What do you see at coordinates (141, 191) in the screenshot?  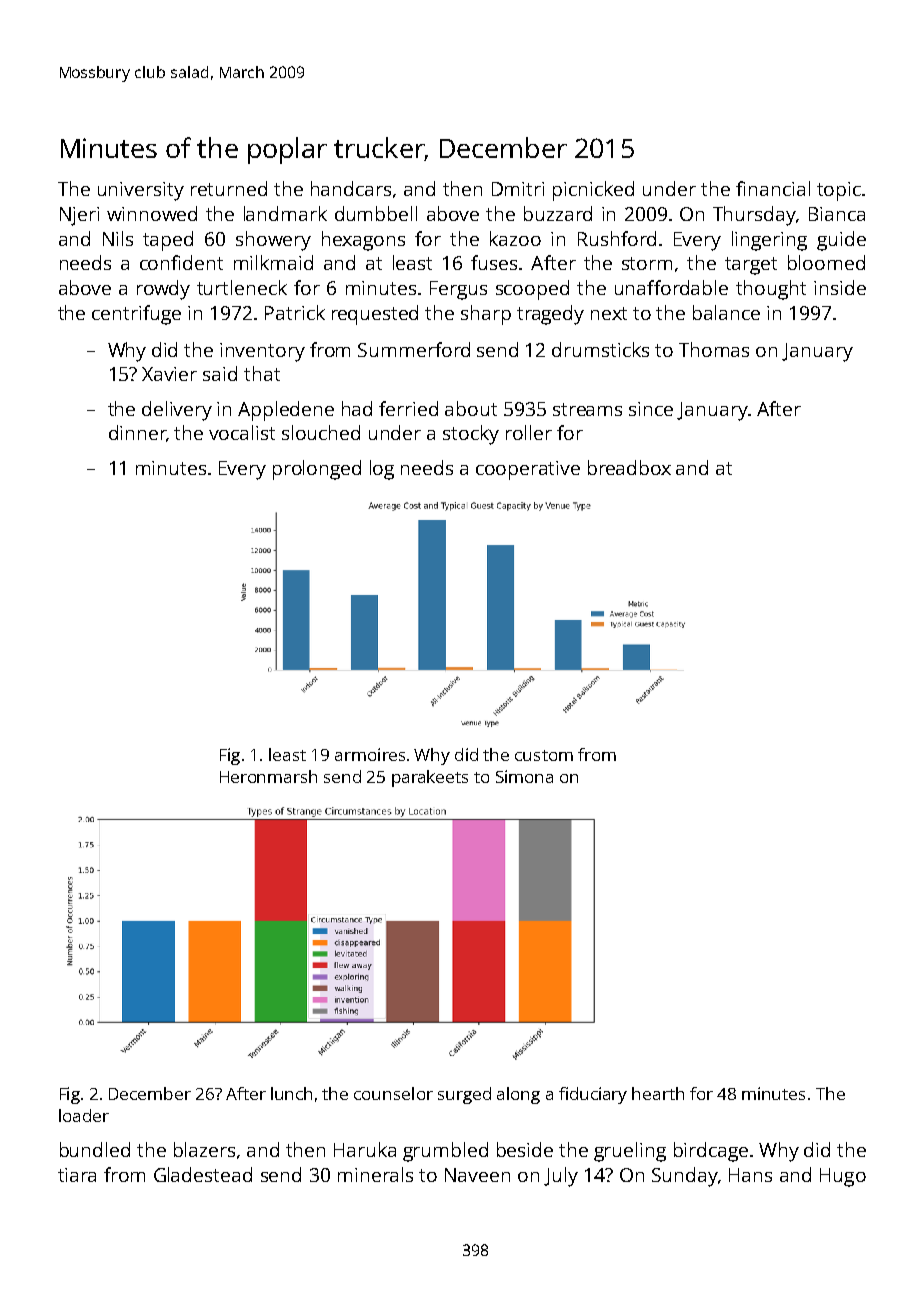 I see `university` at bounding box center [141, 191].
